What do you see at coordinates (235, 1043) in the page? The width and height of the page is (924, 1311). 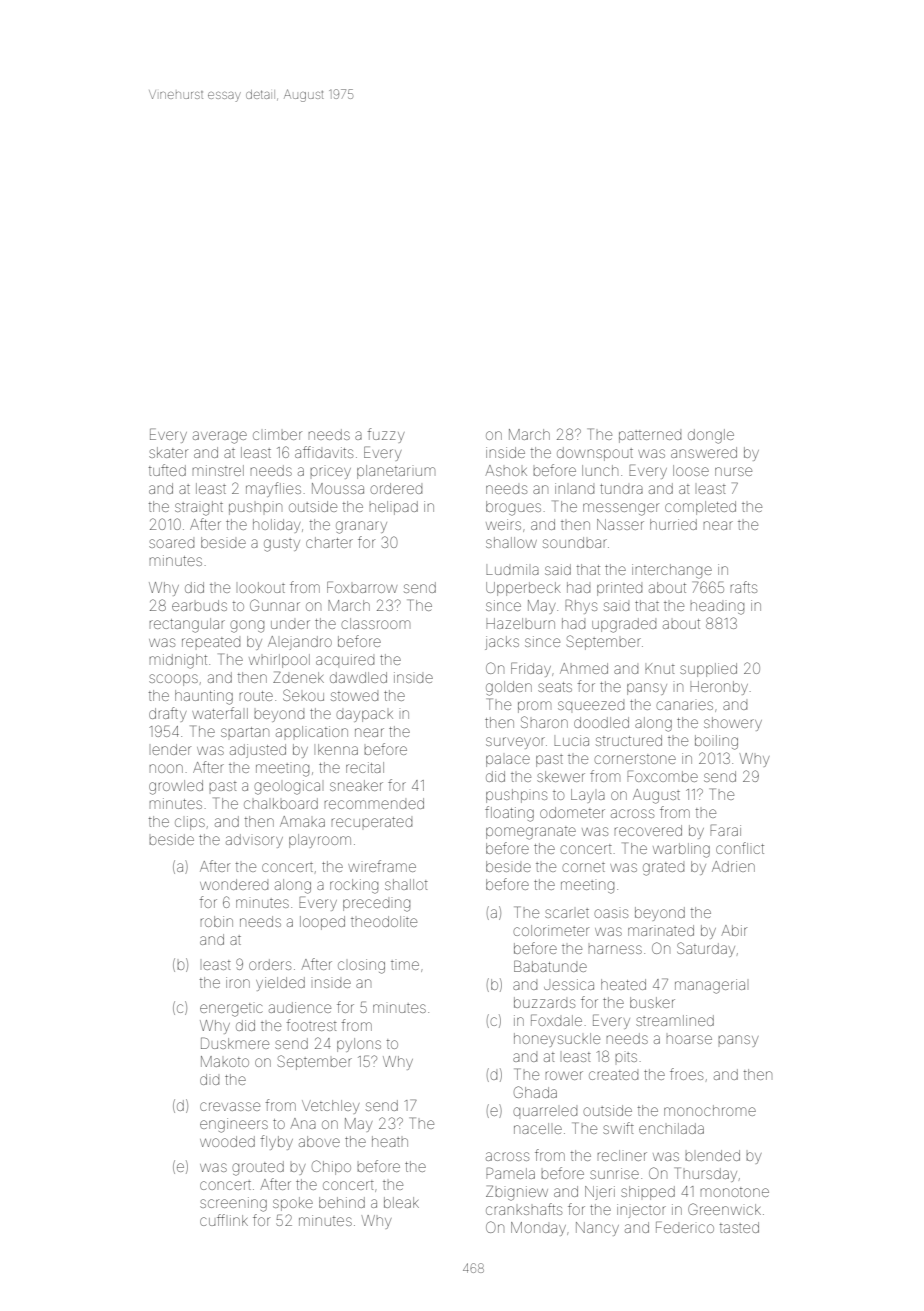 I see `Duskmere` at bounding box center [235, 1043].
